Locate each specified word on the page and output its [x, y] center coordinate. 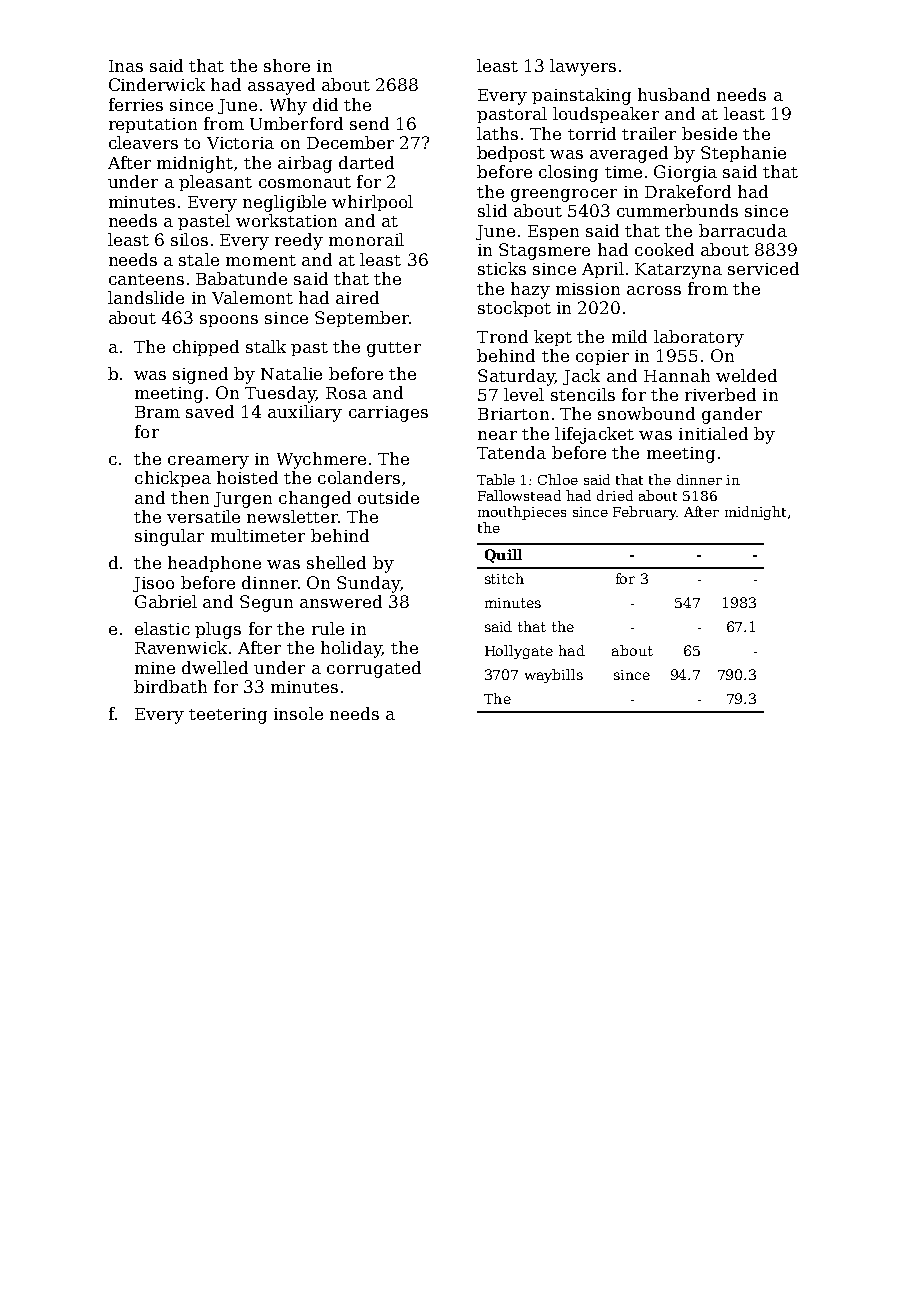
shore [287, 65]
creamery [208, 462]
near [497, 435]
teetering [228, 716]
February [645, 513]
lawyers [583, 67]
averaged [629, 154]
